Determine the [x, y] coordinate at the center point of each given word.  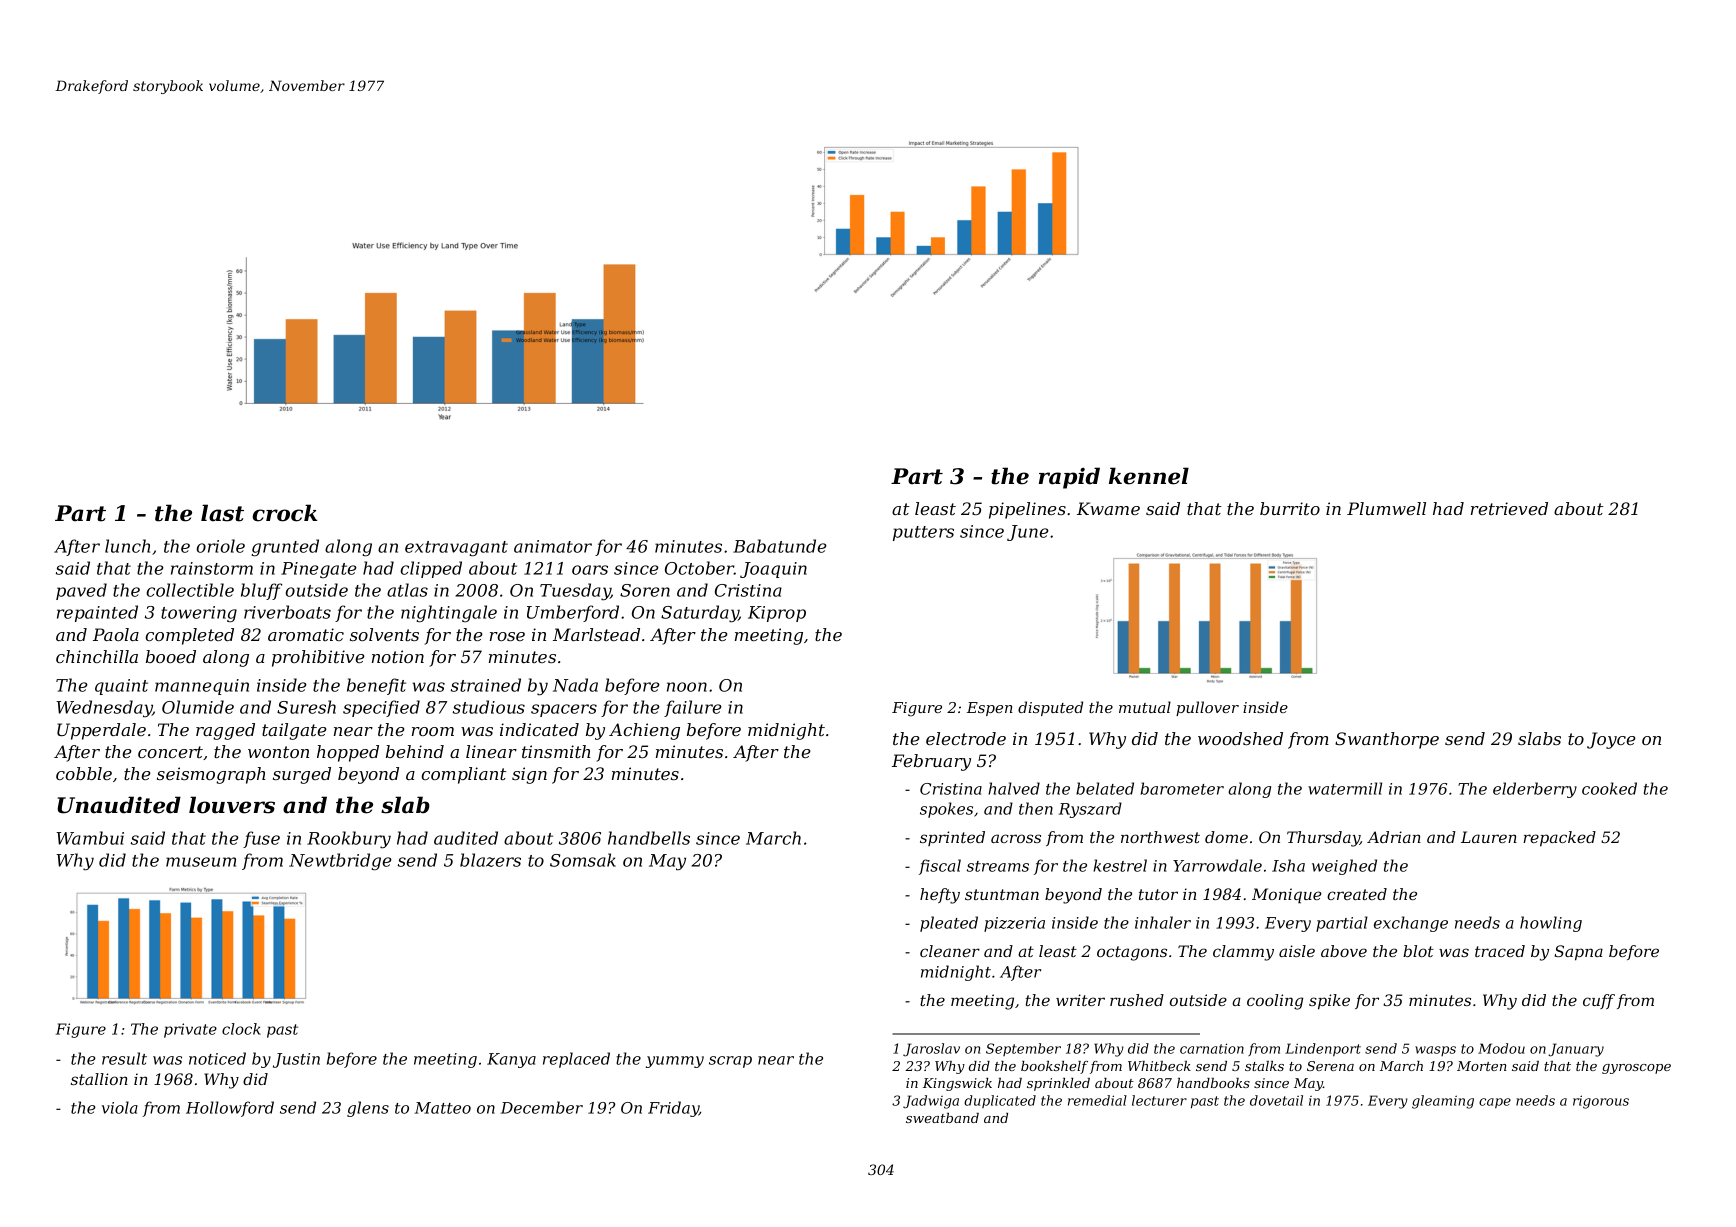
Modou [1501, 1048]
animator [553, 546]
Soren [645, 590]
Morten [1482, 1066]
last [222, 513]
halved [1014, 788]
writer [1080, 1000]
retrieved [1509, 508]
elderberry [1535, 790]
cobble [84, 773]
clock [241, 1029]
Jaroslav [931, 1050]
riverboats [287, 612]
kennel [1149, 476]
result [124, 1058]
